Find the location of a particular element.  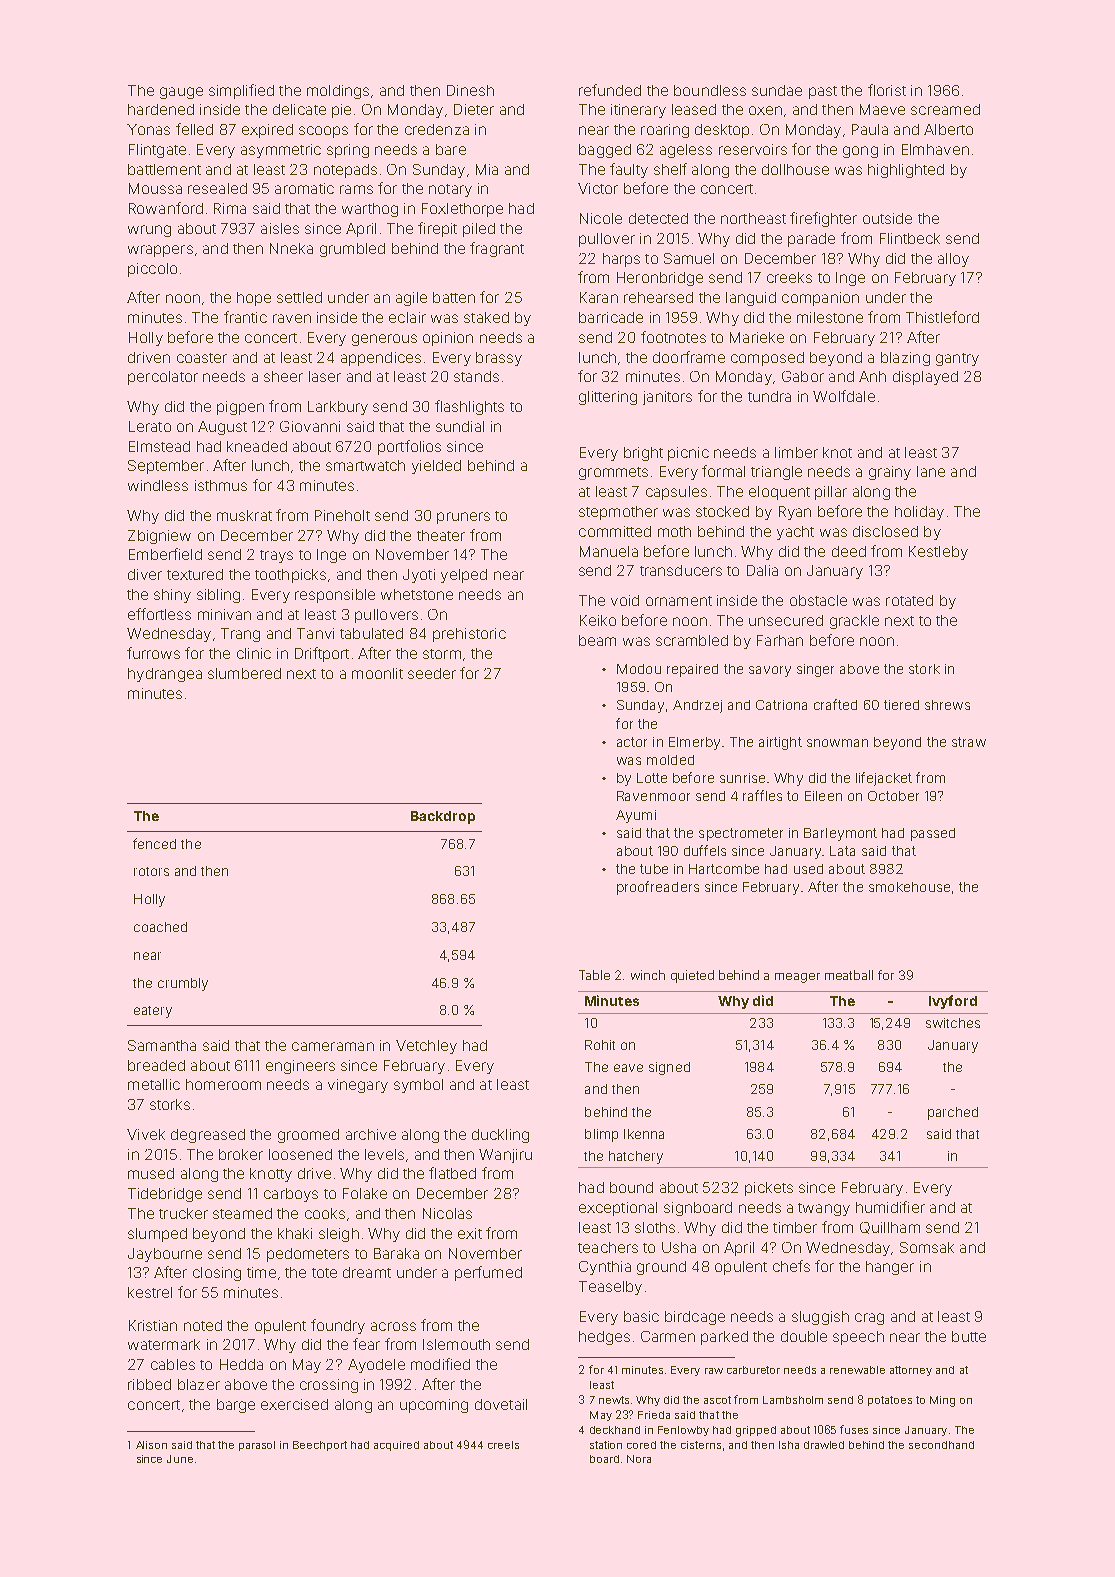

time is located at coordinates (261, 1272).
